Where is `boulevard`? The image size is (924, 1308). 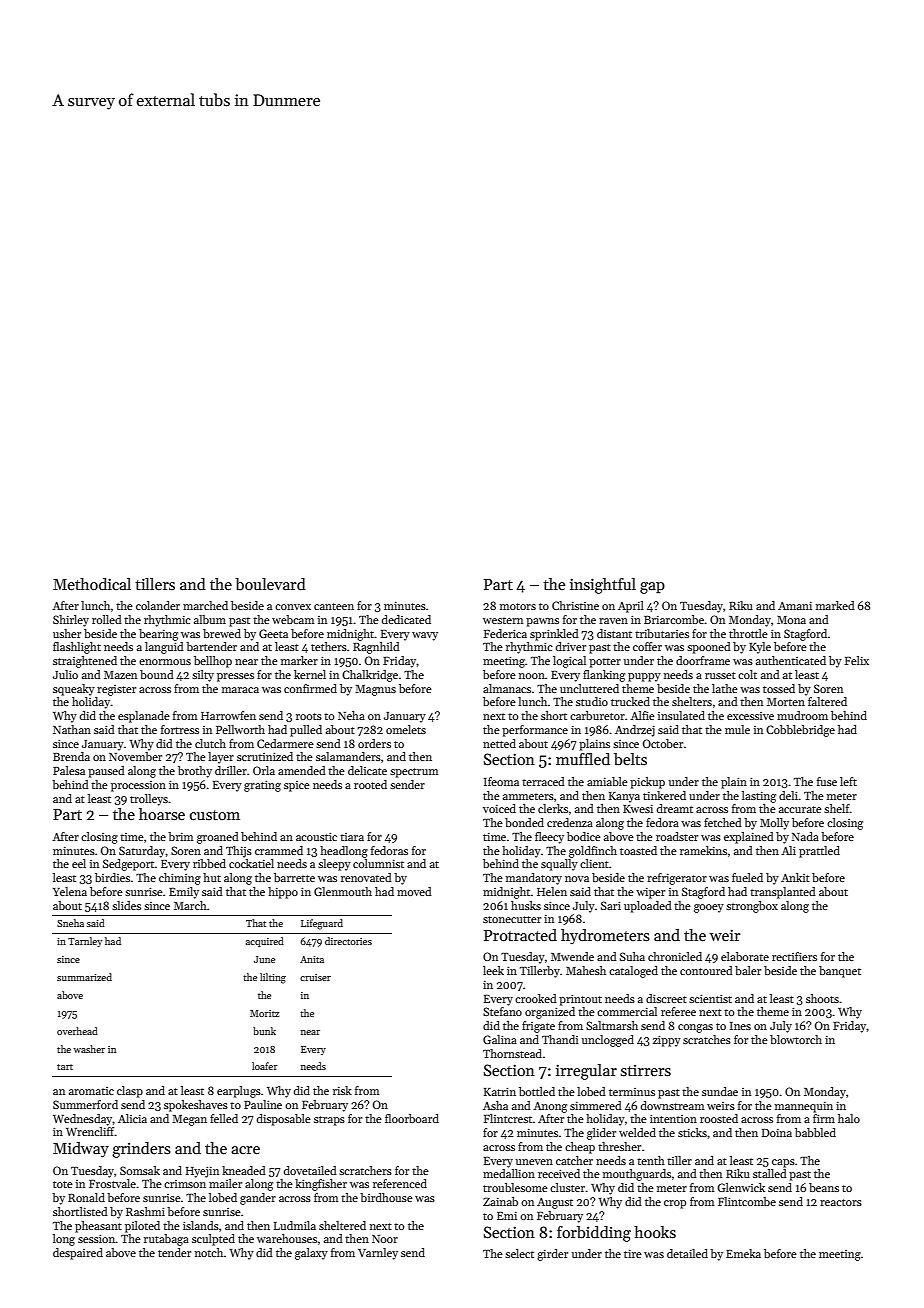
boulevard is located at coordinates (270, 584).
